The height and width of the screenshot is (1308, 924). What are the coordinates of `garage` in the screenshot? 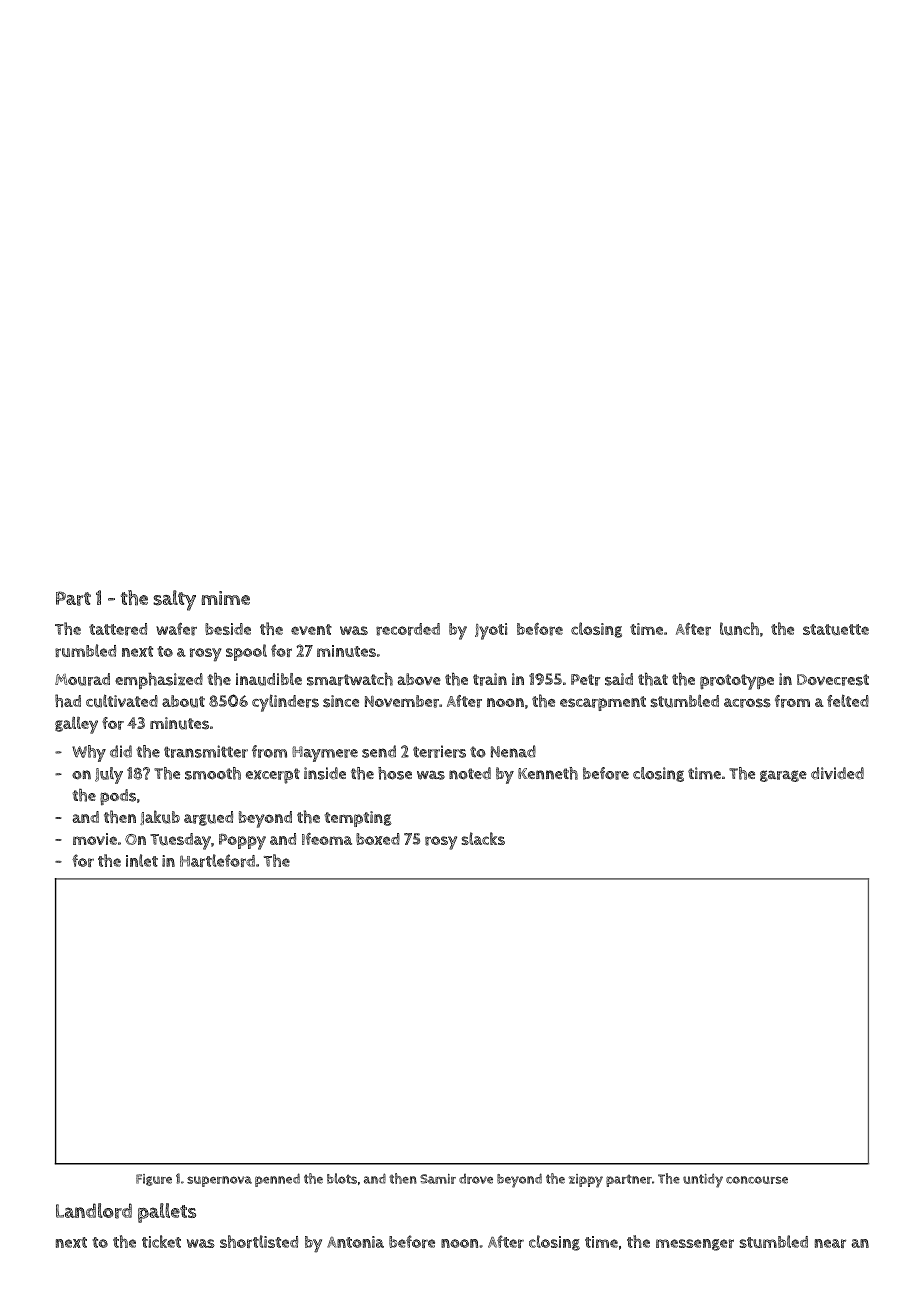 It's located at (783, 776).
